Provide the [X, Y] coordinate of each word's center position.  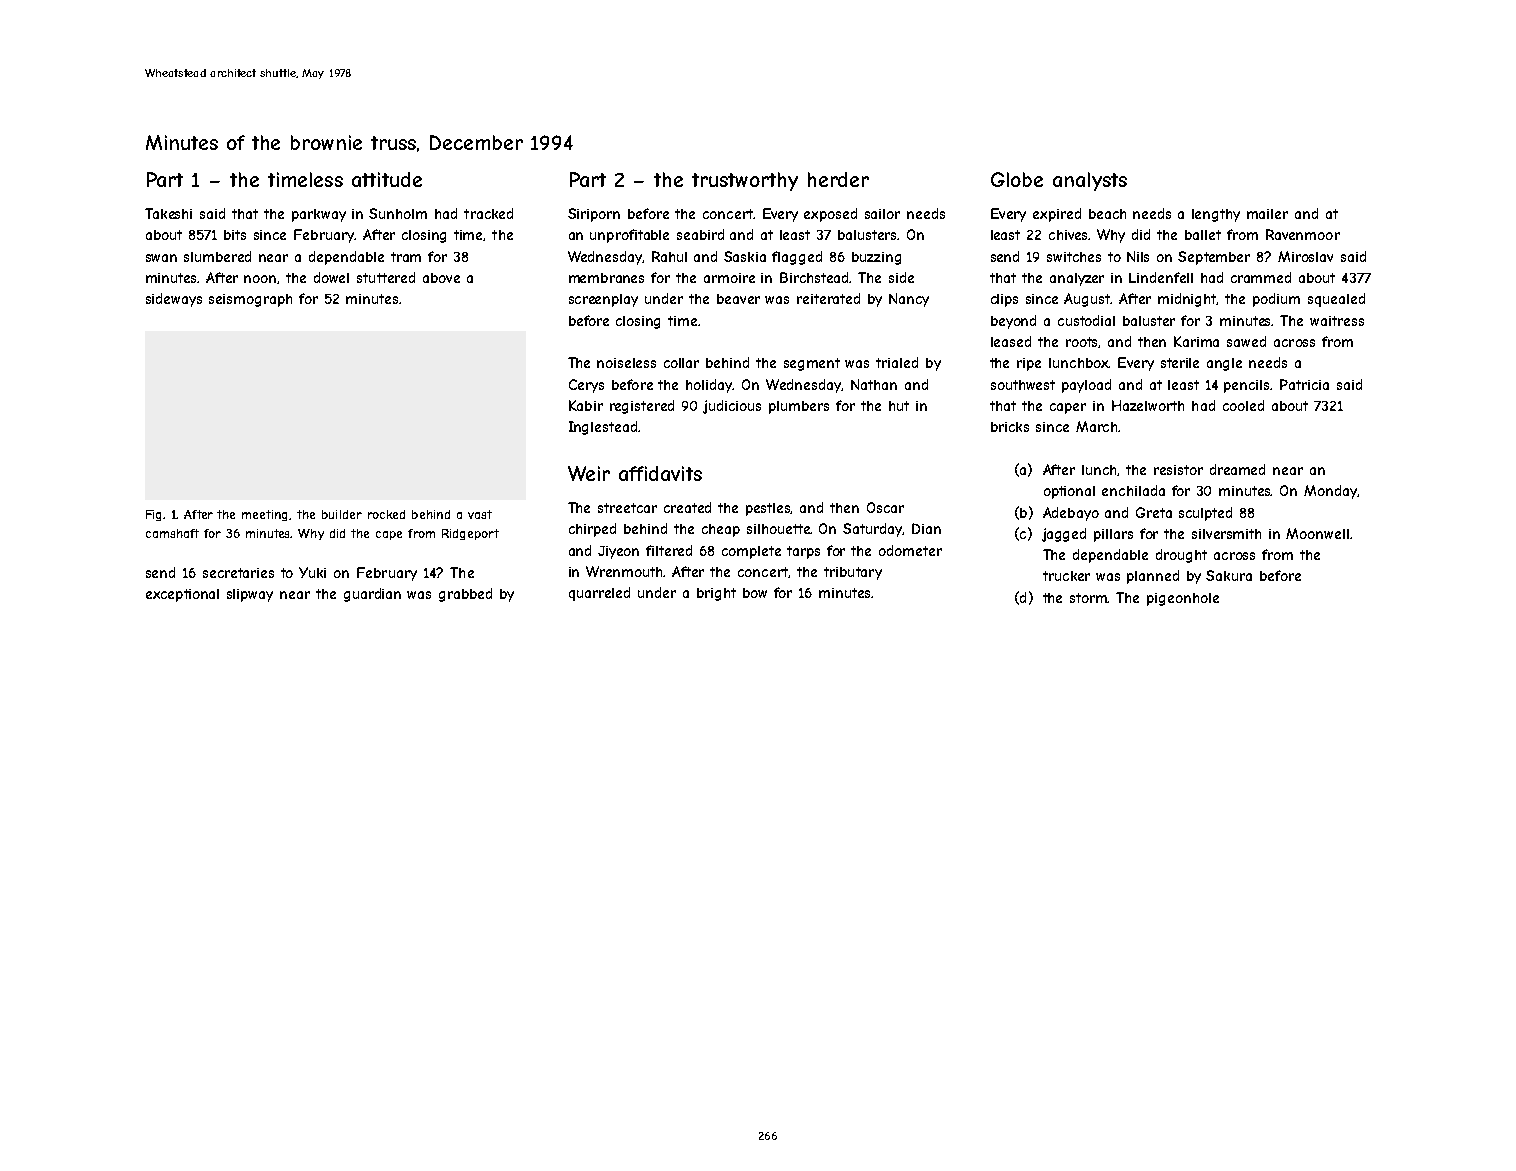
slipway [250, 595]
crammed [1261, 277]
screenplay [603, 300]
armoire [729, 278]
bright [716, 594]
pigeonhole [1183, 599]
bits [235, 235]
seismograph [250, 300]
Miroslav [1305, 256]
